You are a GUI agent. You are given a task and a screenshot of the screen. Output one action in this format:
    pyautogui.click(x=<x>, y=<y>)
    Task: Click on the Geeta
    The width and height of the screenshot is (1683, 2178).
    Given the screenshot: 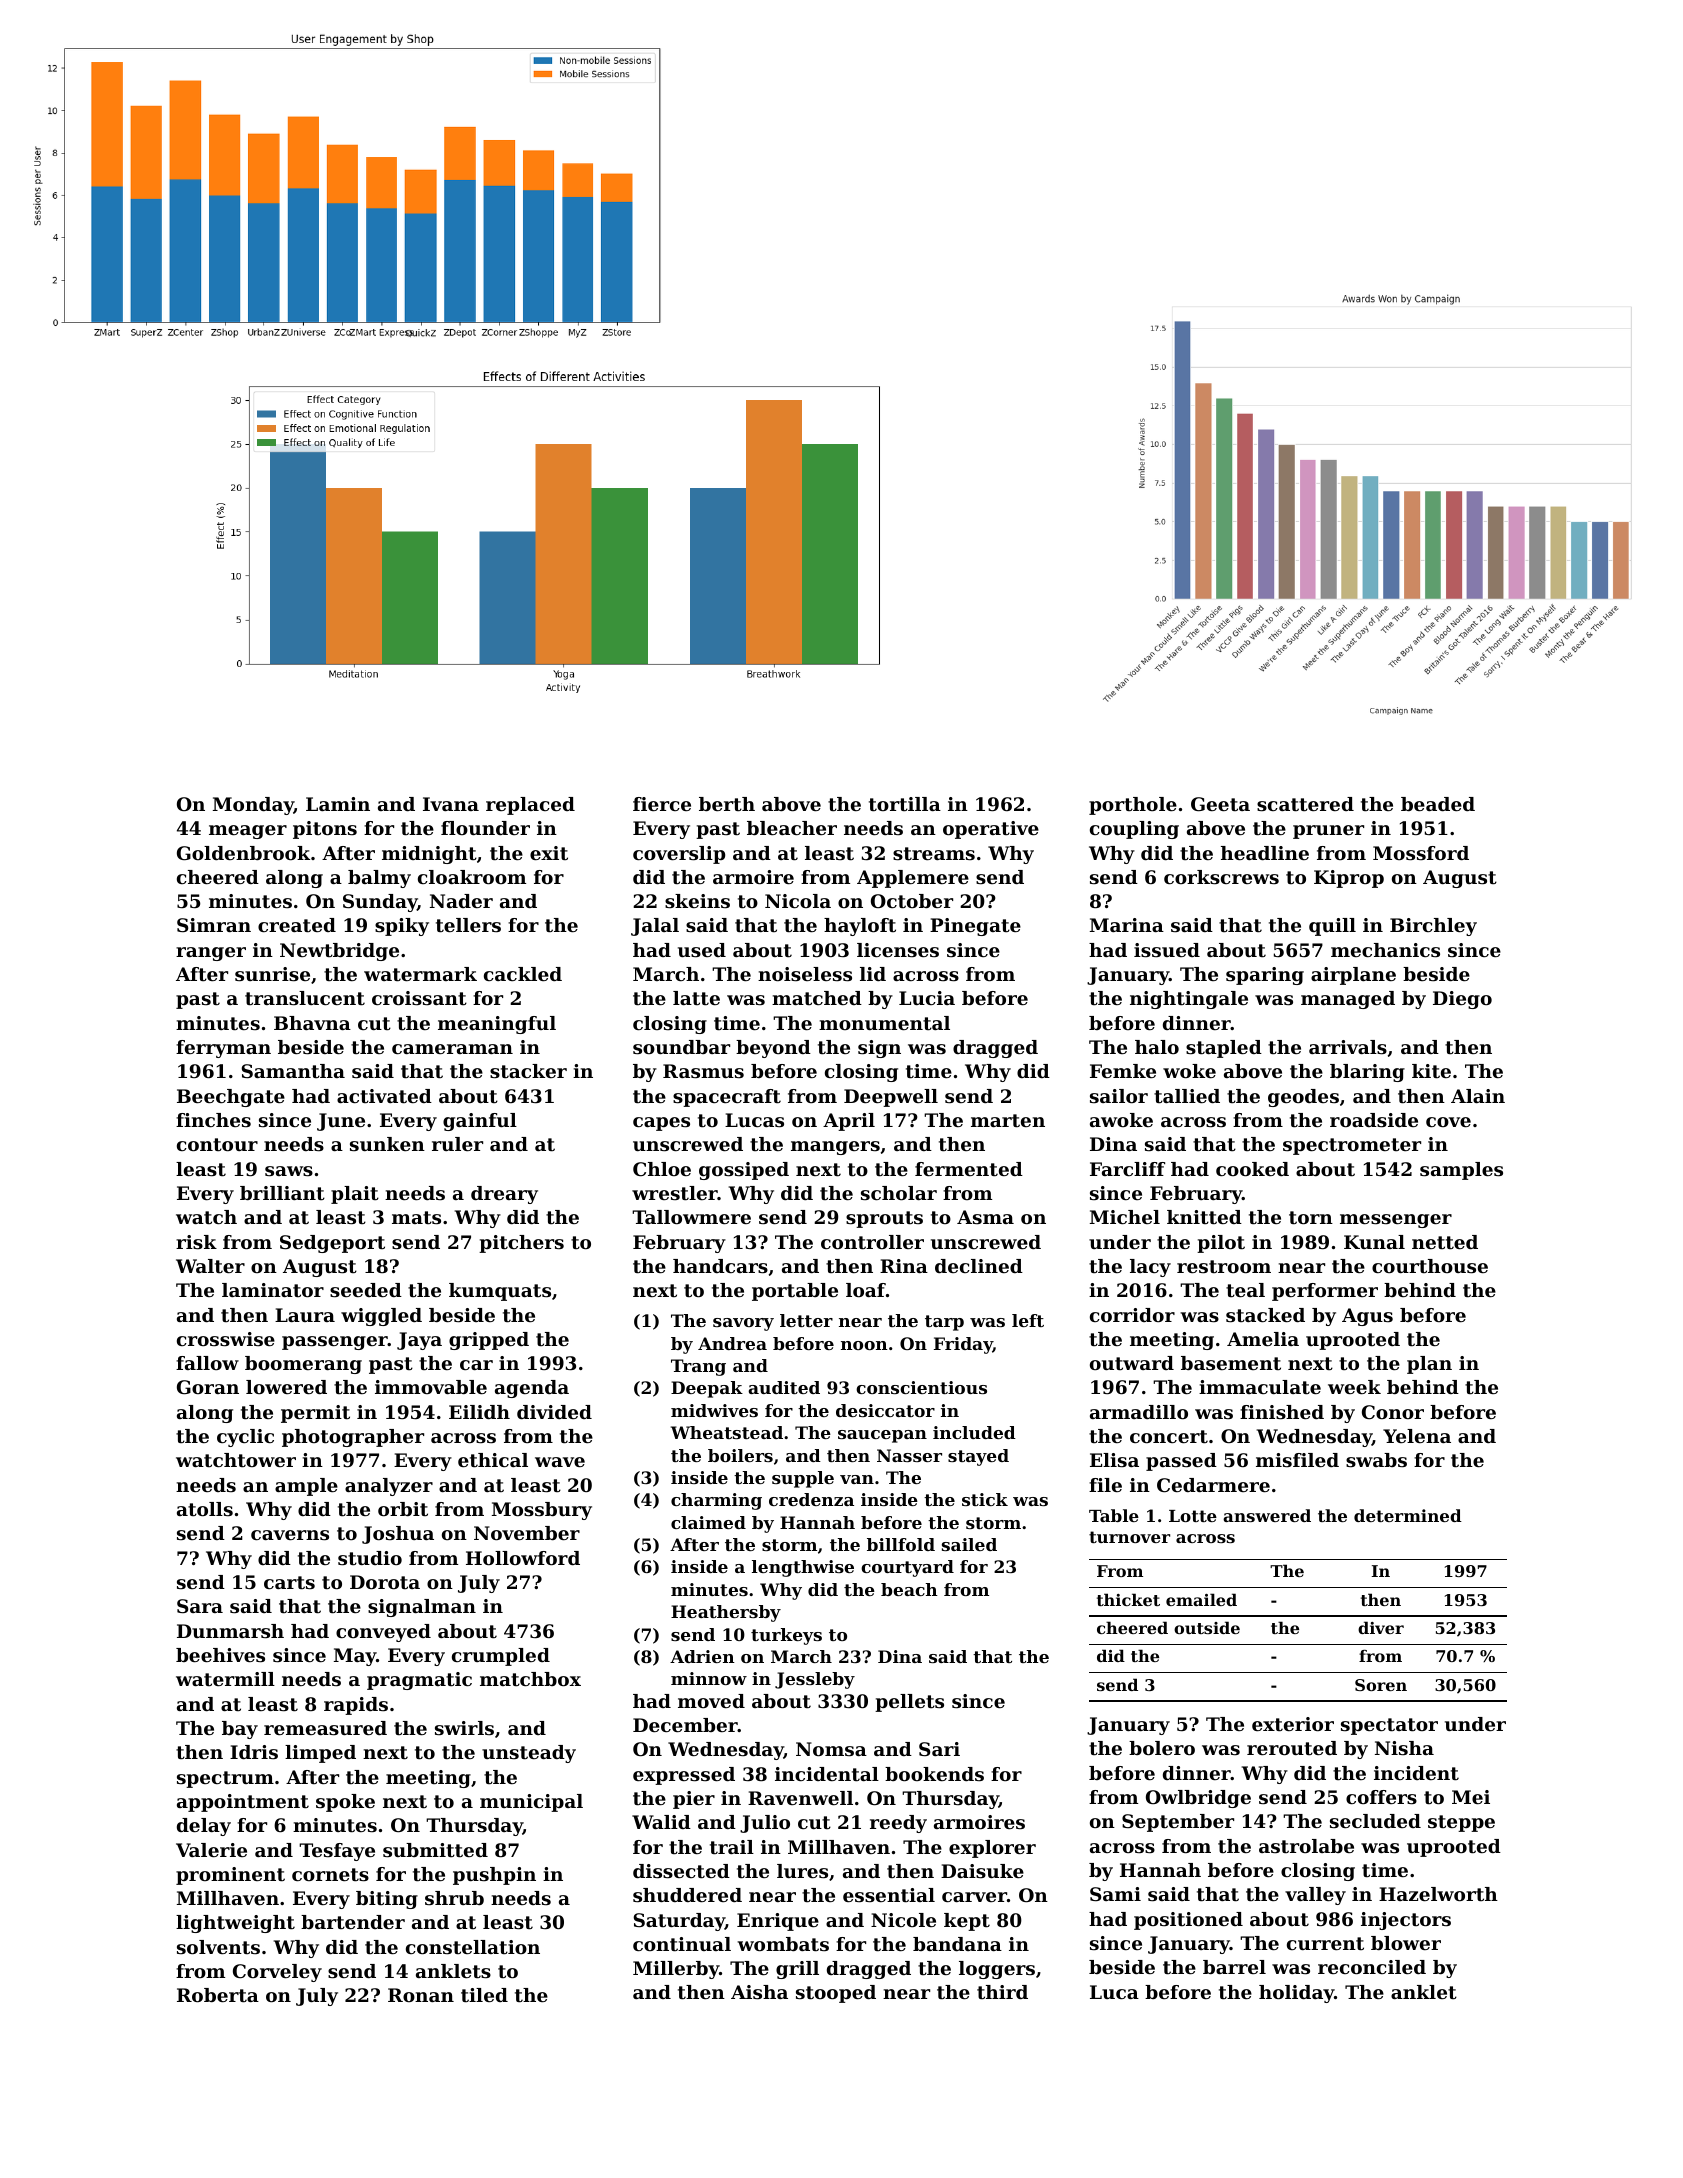 What is the action you would take?
    pyautogui.click(x=1220, y=804)
